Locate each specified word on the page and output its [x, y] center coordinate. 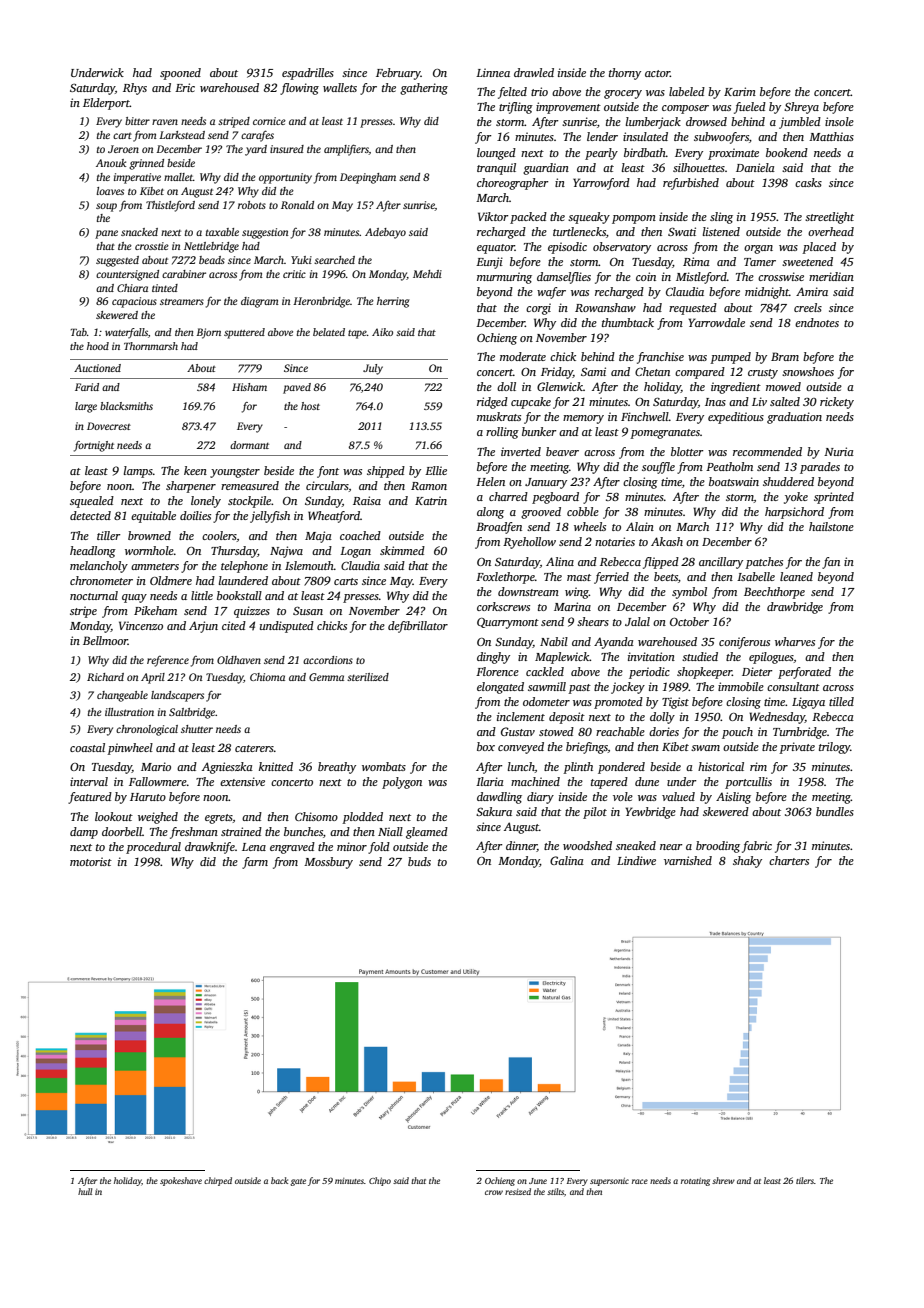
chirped [218, 1181]
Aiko [382, 332]
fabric [757, 847]
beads [212, 260]
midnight [767, 293]
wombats [384, 766]
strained [241, 831]
